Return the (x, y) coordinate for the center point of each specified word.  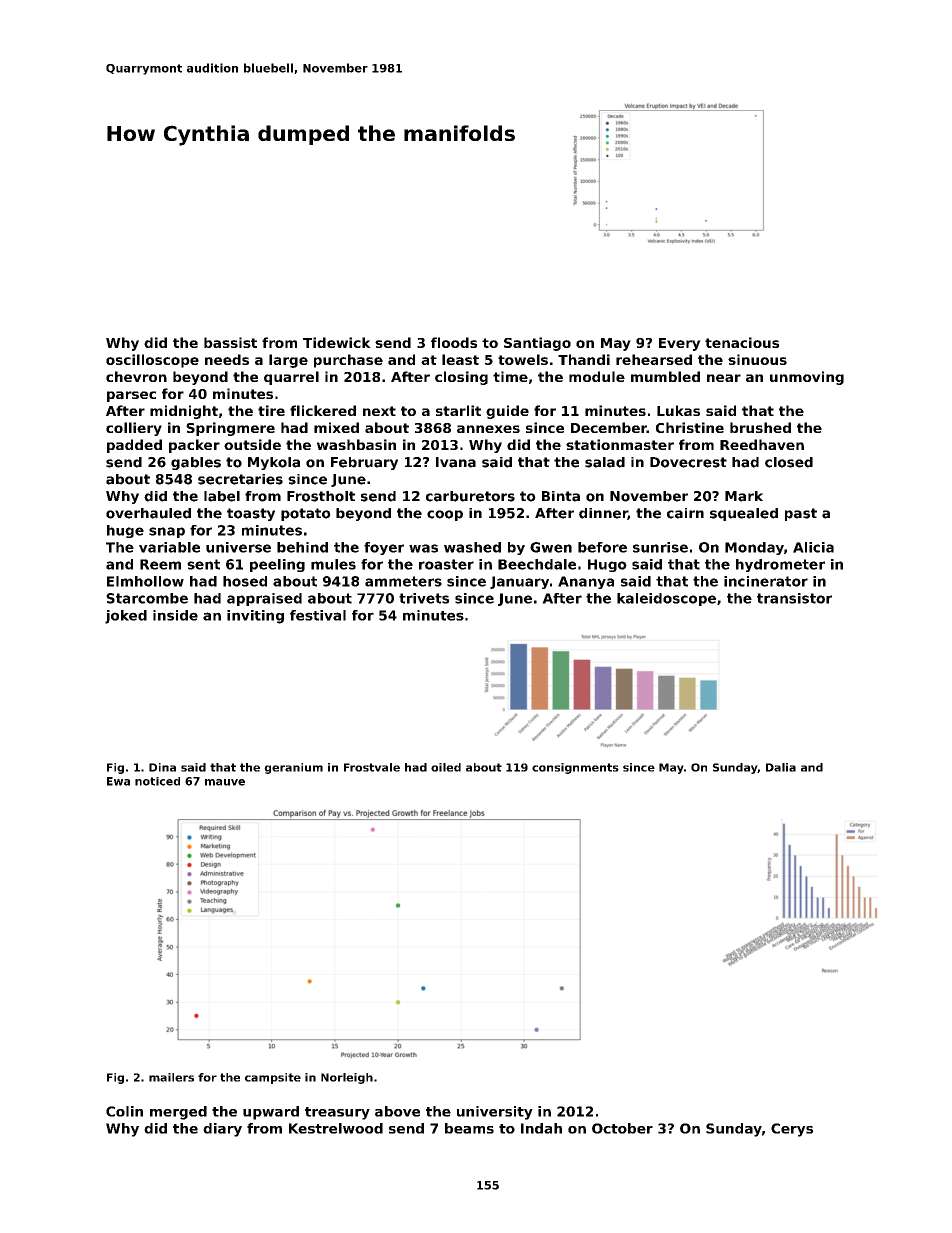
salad (605, 462)
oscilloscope (152, 361)
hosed (245, 581)
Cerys (792, 1130)
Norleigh (347, 1078)
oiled (446, 767)
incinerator (766, 581)
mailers (171, 1077)
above (397, 1111)
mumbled (665, 376)
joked (126, 617)
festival (318, 615)
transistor (794, 598)
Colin (124, 1111)
